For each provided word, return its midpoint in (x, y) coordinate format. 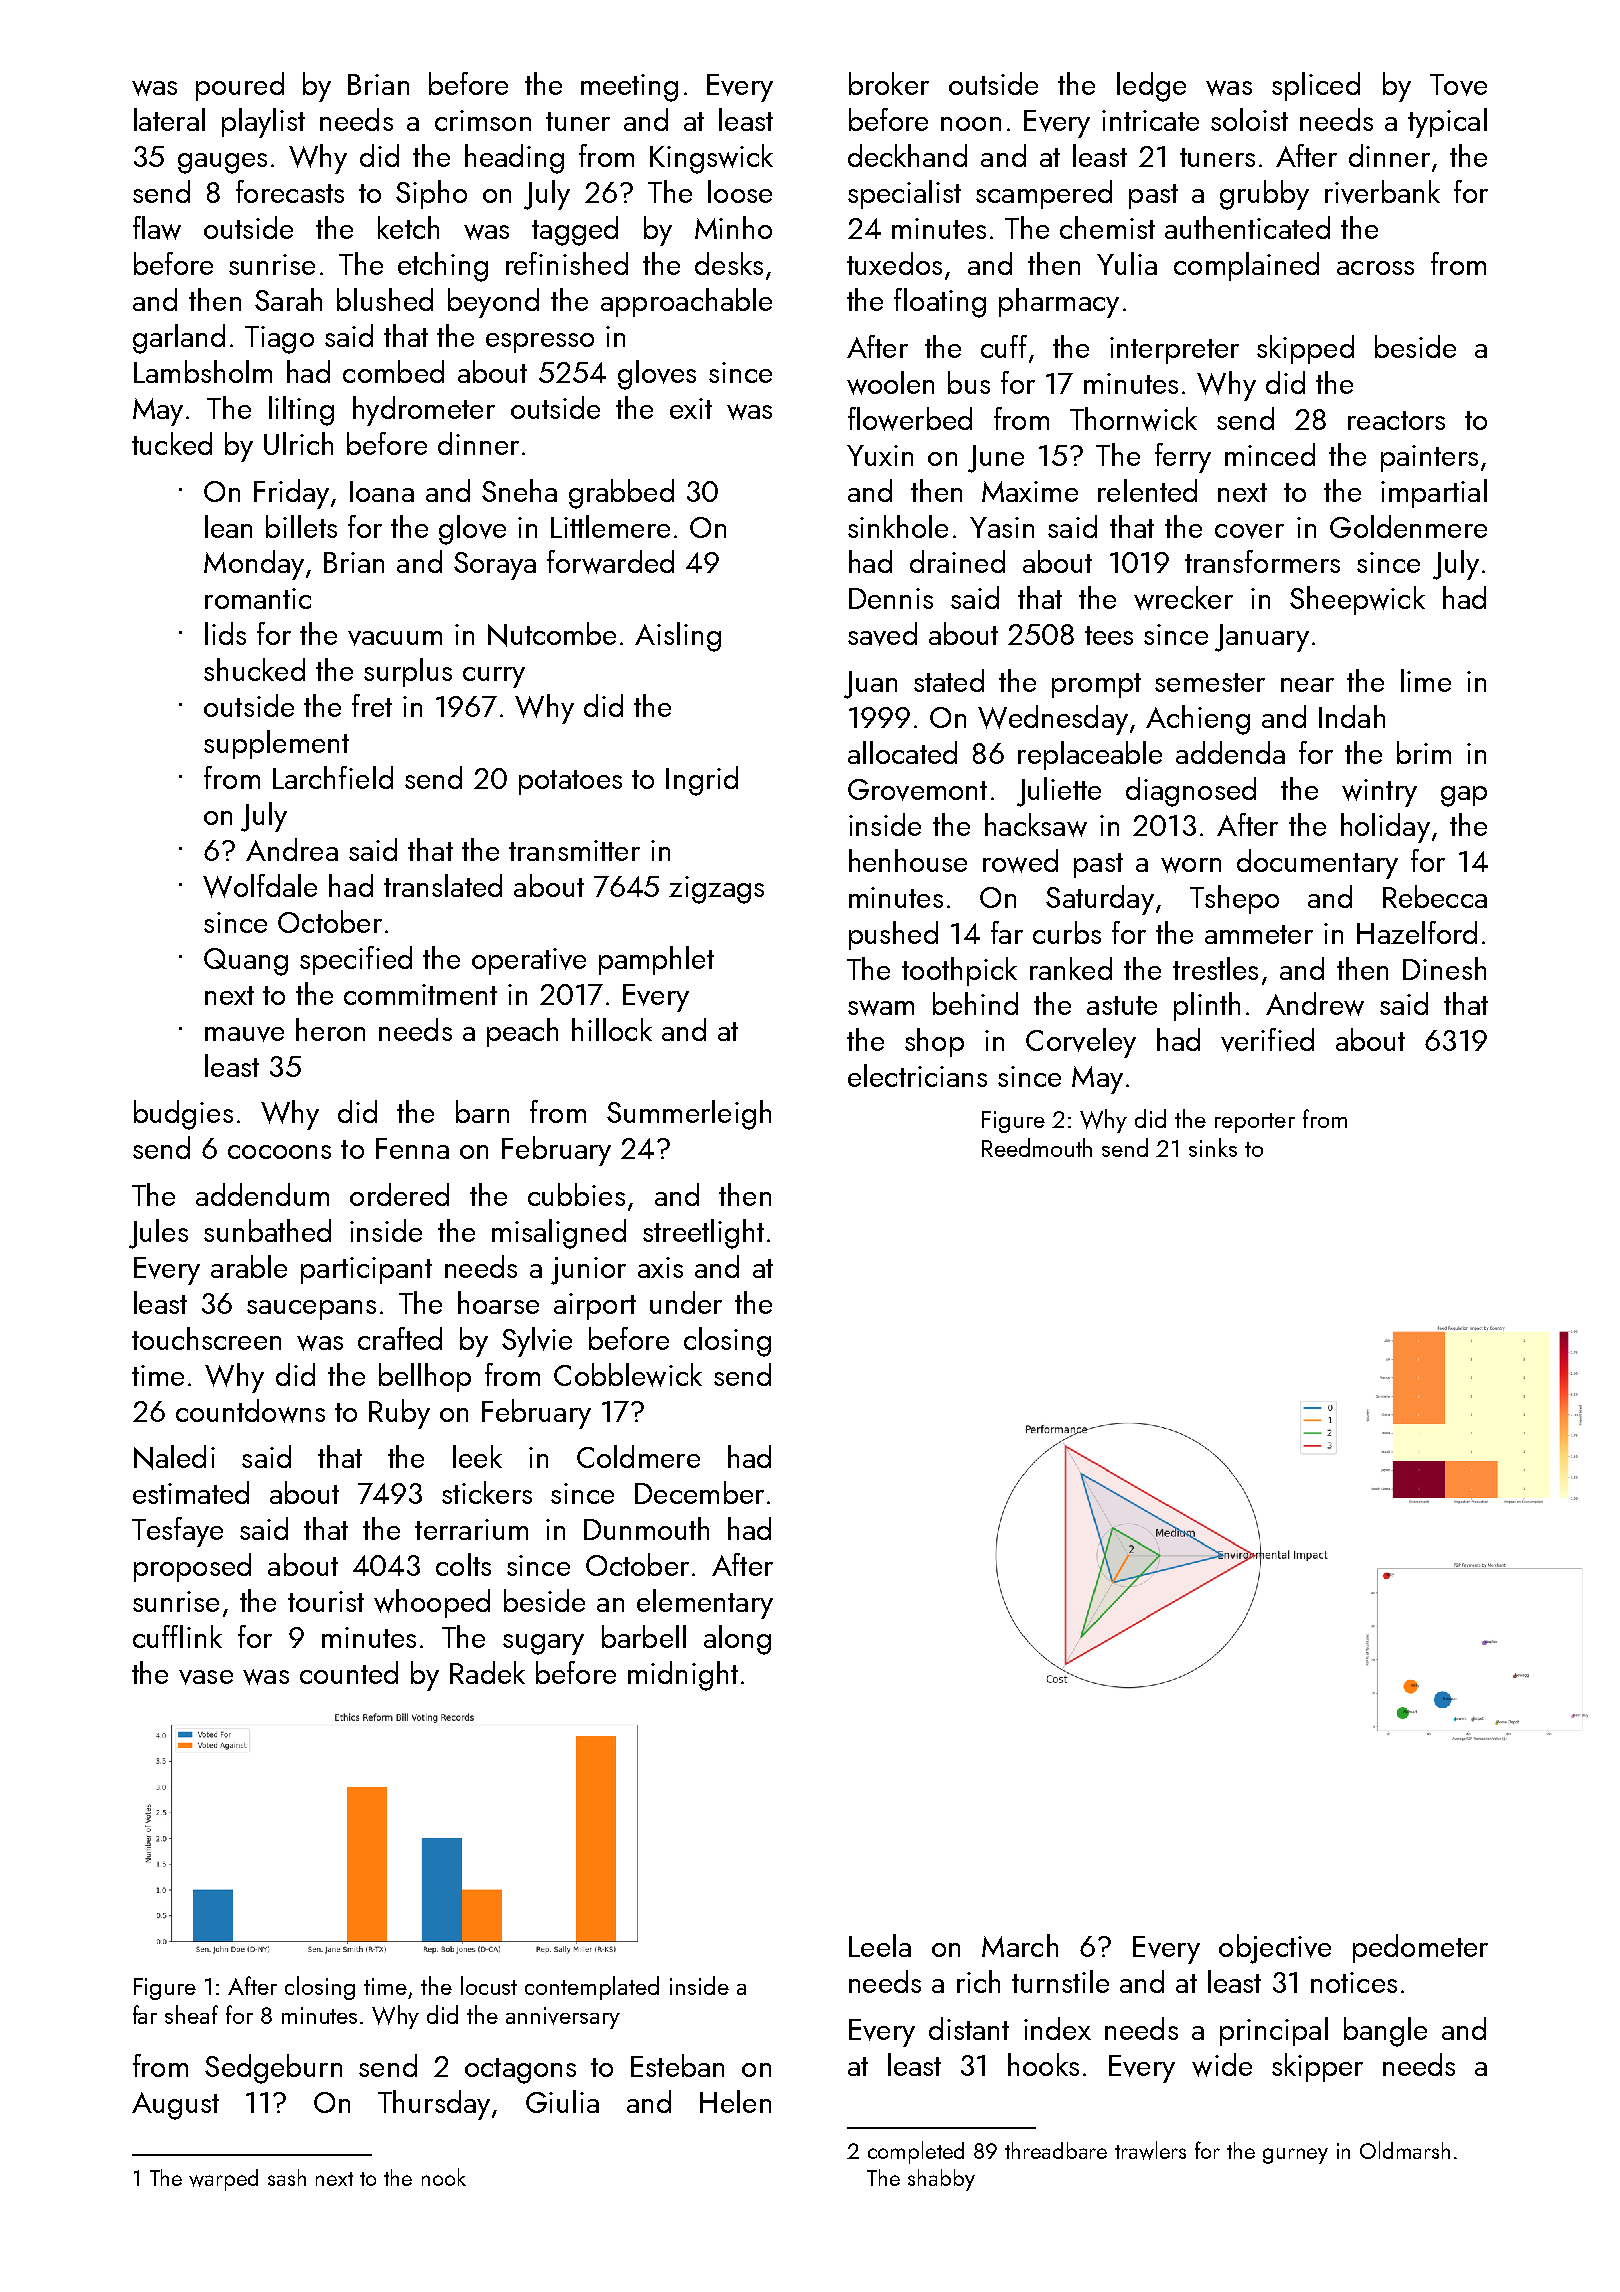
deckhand (907, 155)
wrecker (1183, 598)
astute (1122, 1005)
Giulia (562, 2101)
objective (1275, 1949)
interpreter (1174, 350)
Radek (487, 1672)
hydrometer (424, 411)
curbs (1067, 932)
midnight (683, 1676)
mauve (244, 1034)
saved (882, 634)
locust (489, 1985)
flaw (157, 228)
